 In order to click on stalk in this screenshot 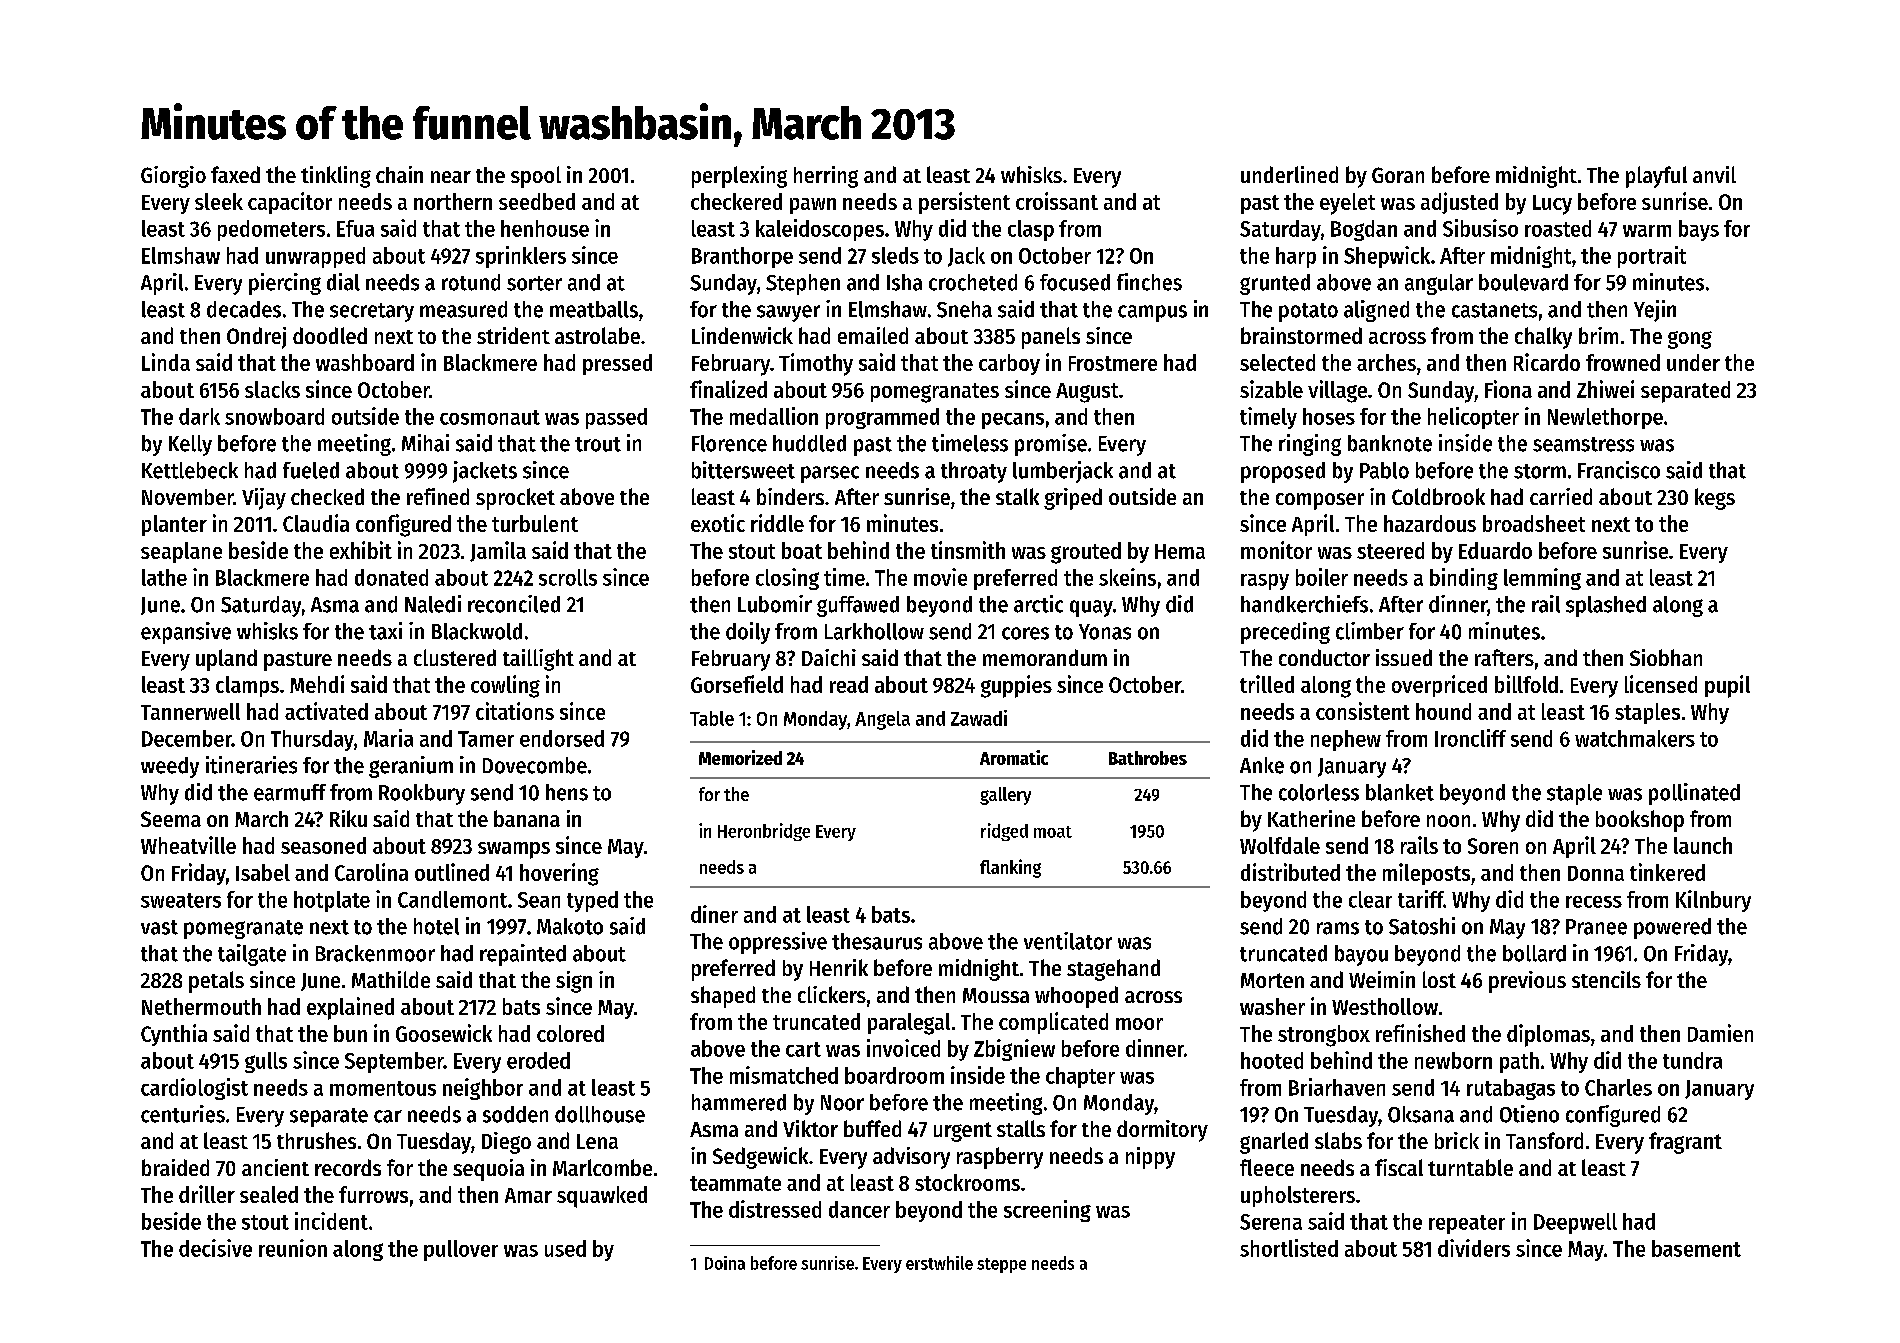, I will do `click(1017, 496)`.
